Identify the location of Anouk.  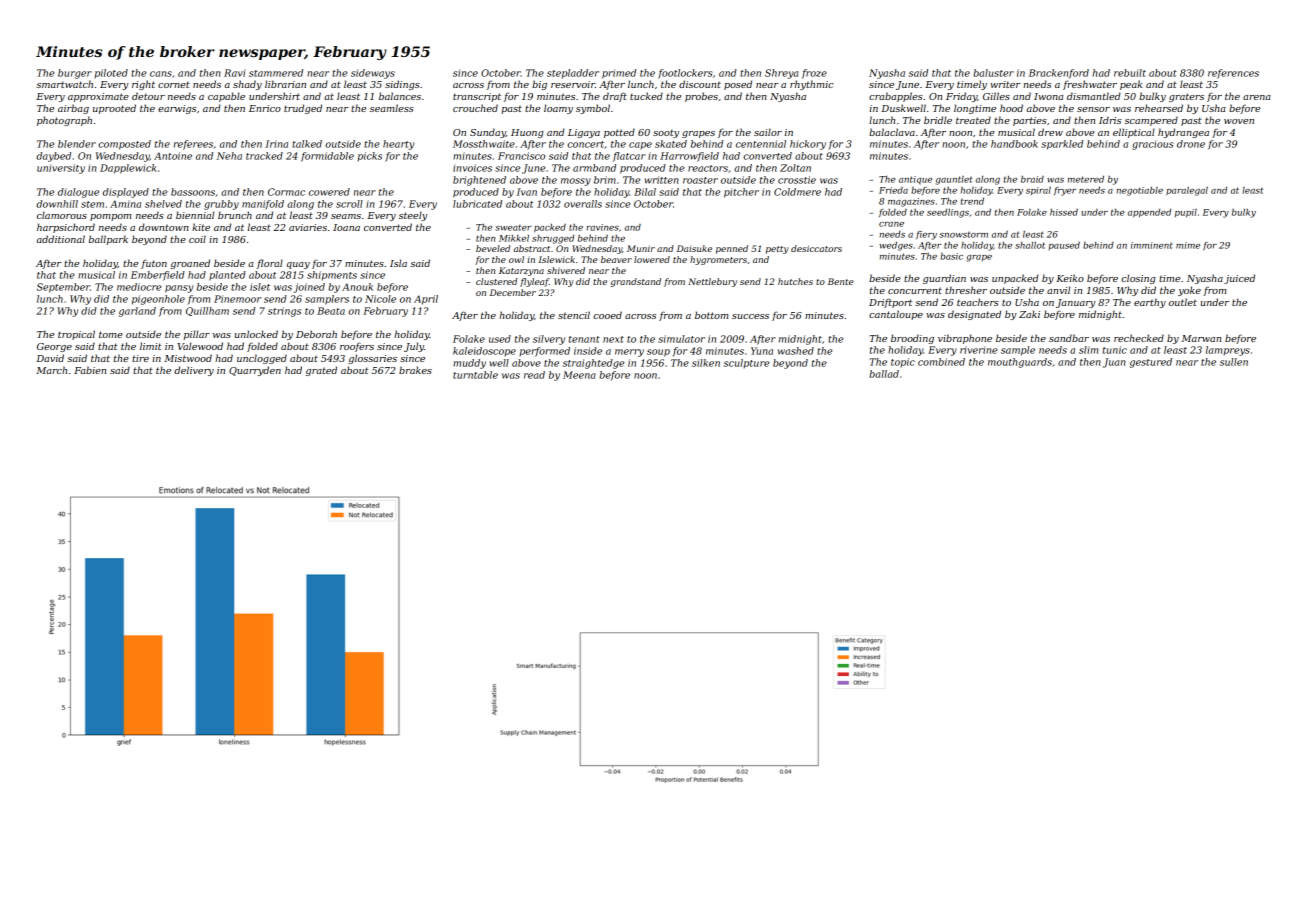
(357, 287).
